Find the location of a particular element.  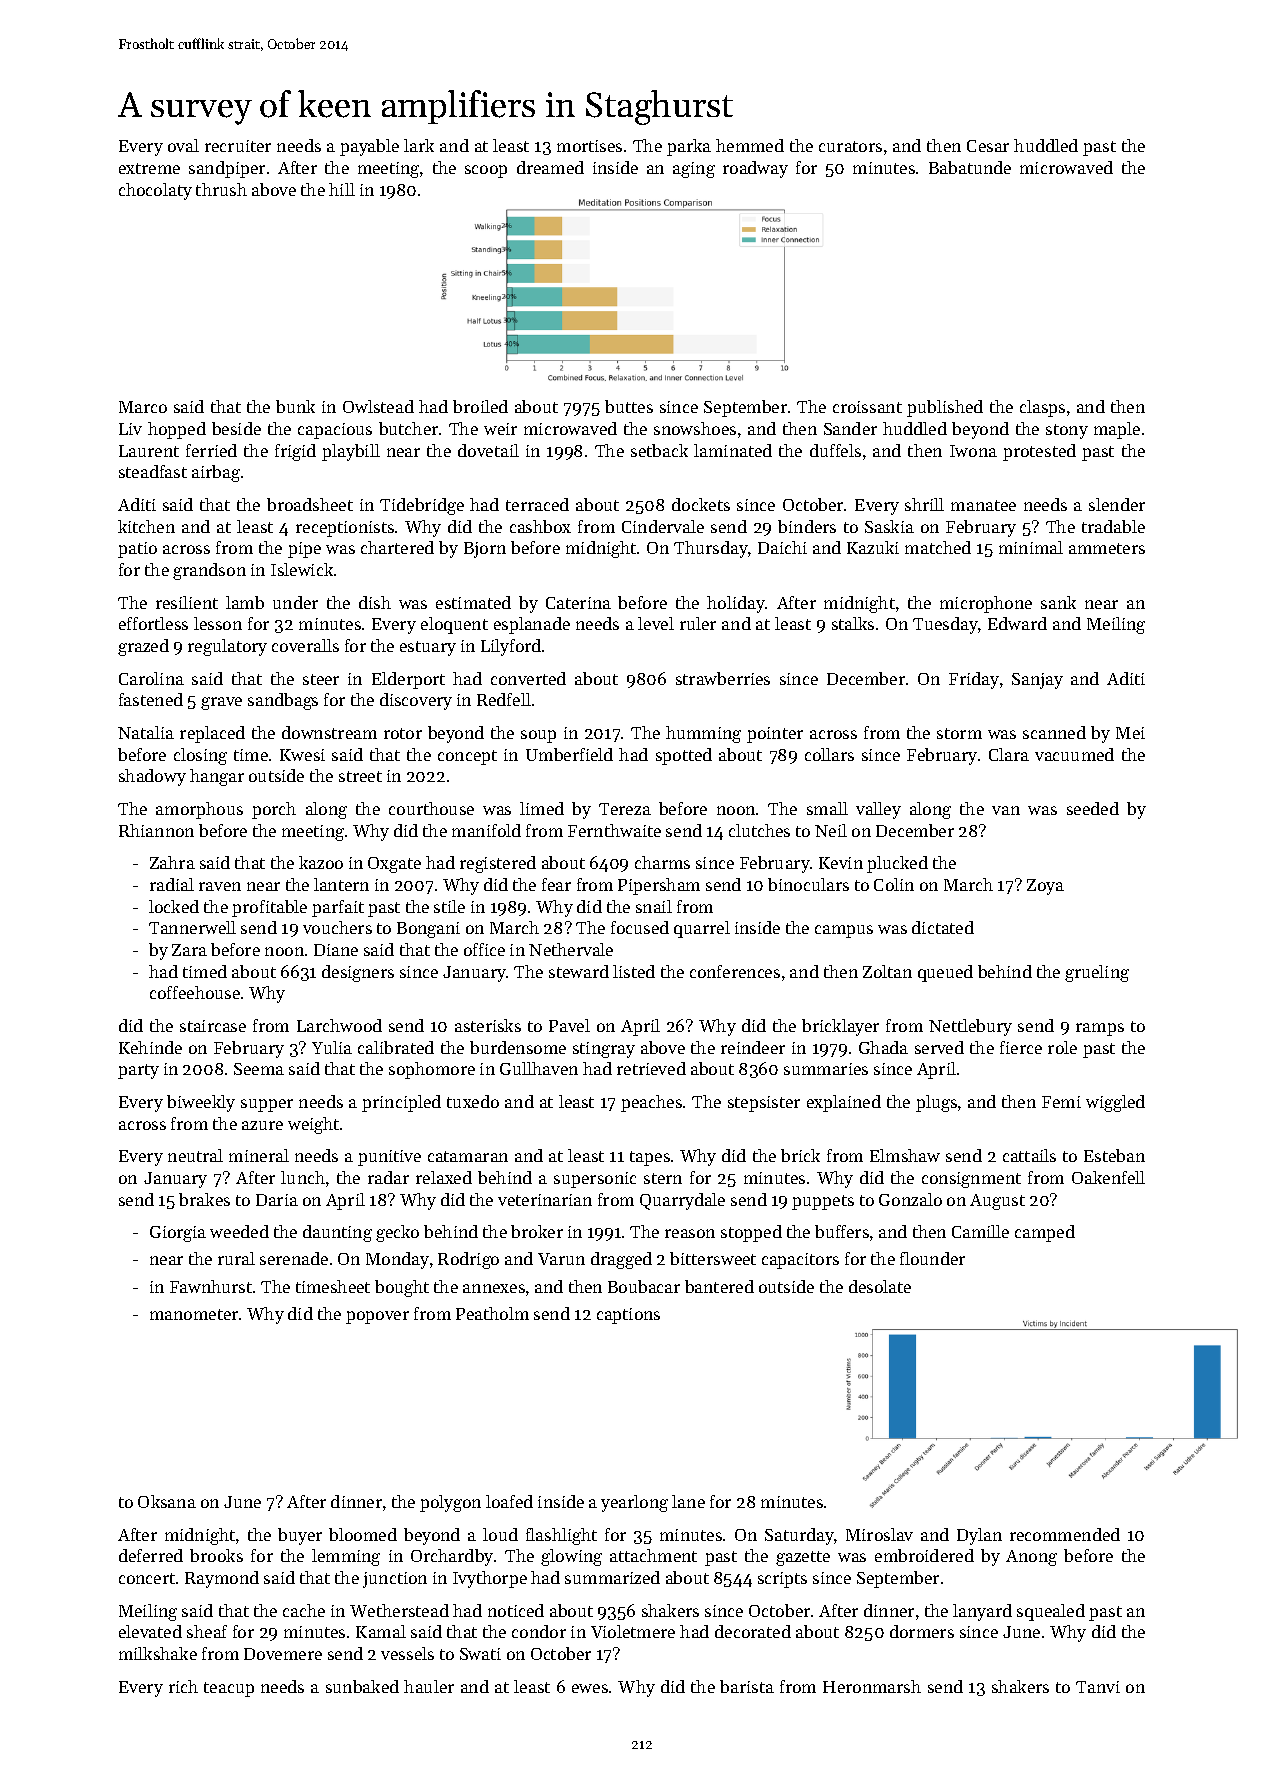

brooks is located at coordinates (216, 1555).
